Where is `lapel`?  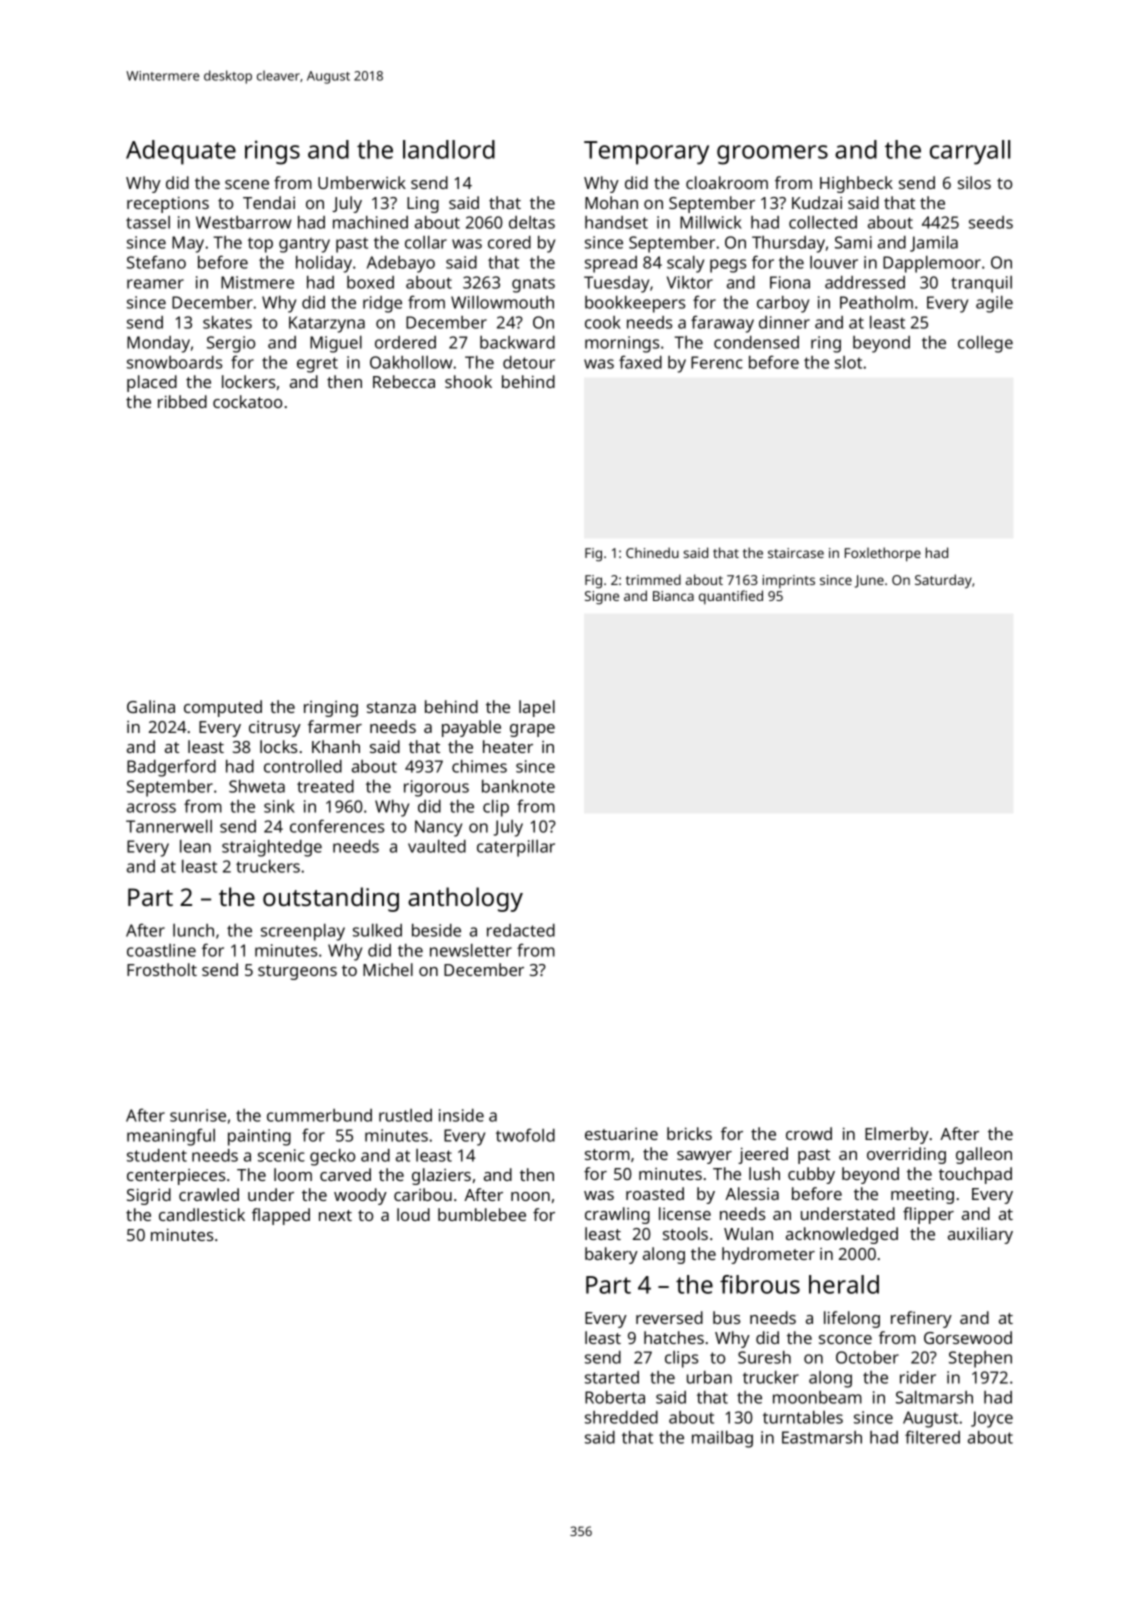
lapel is located at coordinates (537, 708).
